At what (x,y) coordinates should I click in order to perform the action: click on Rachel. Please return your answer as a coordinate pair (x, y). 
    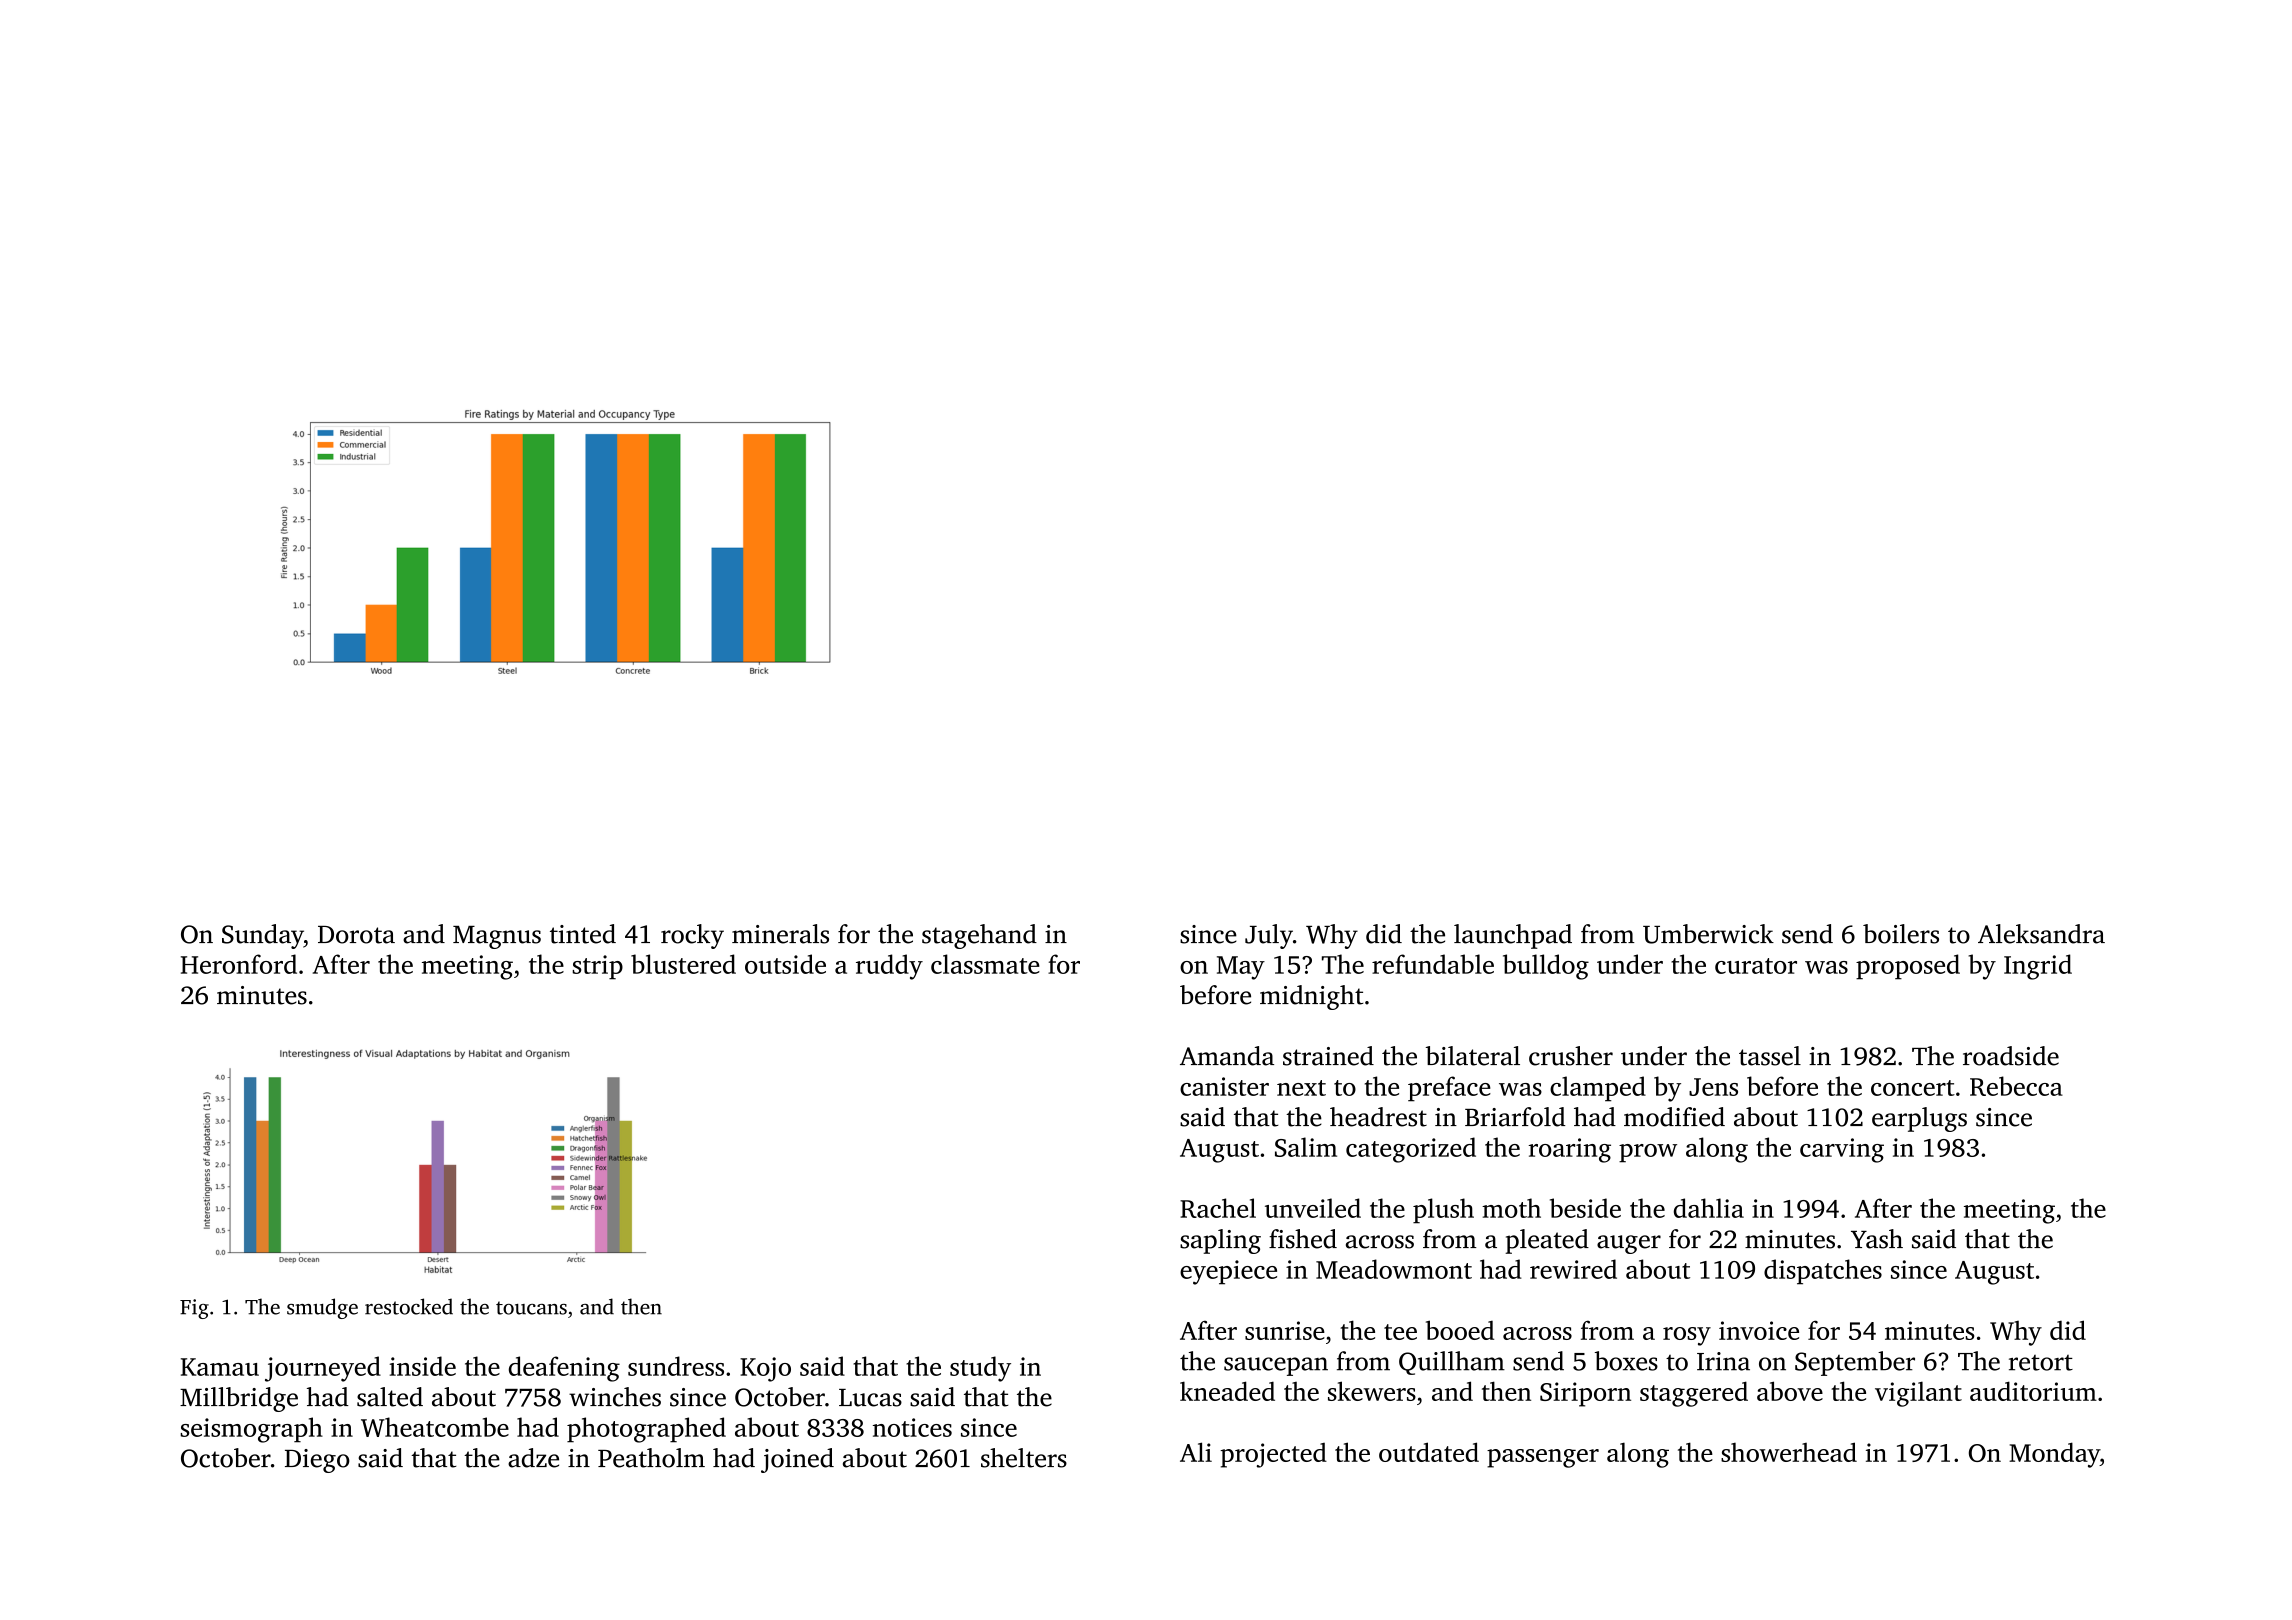
    Looking at the image, I should click on (1218, 1208).
